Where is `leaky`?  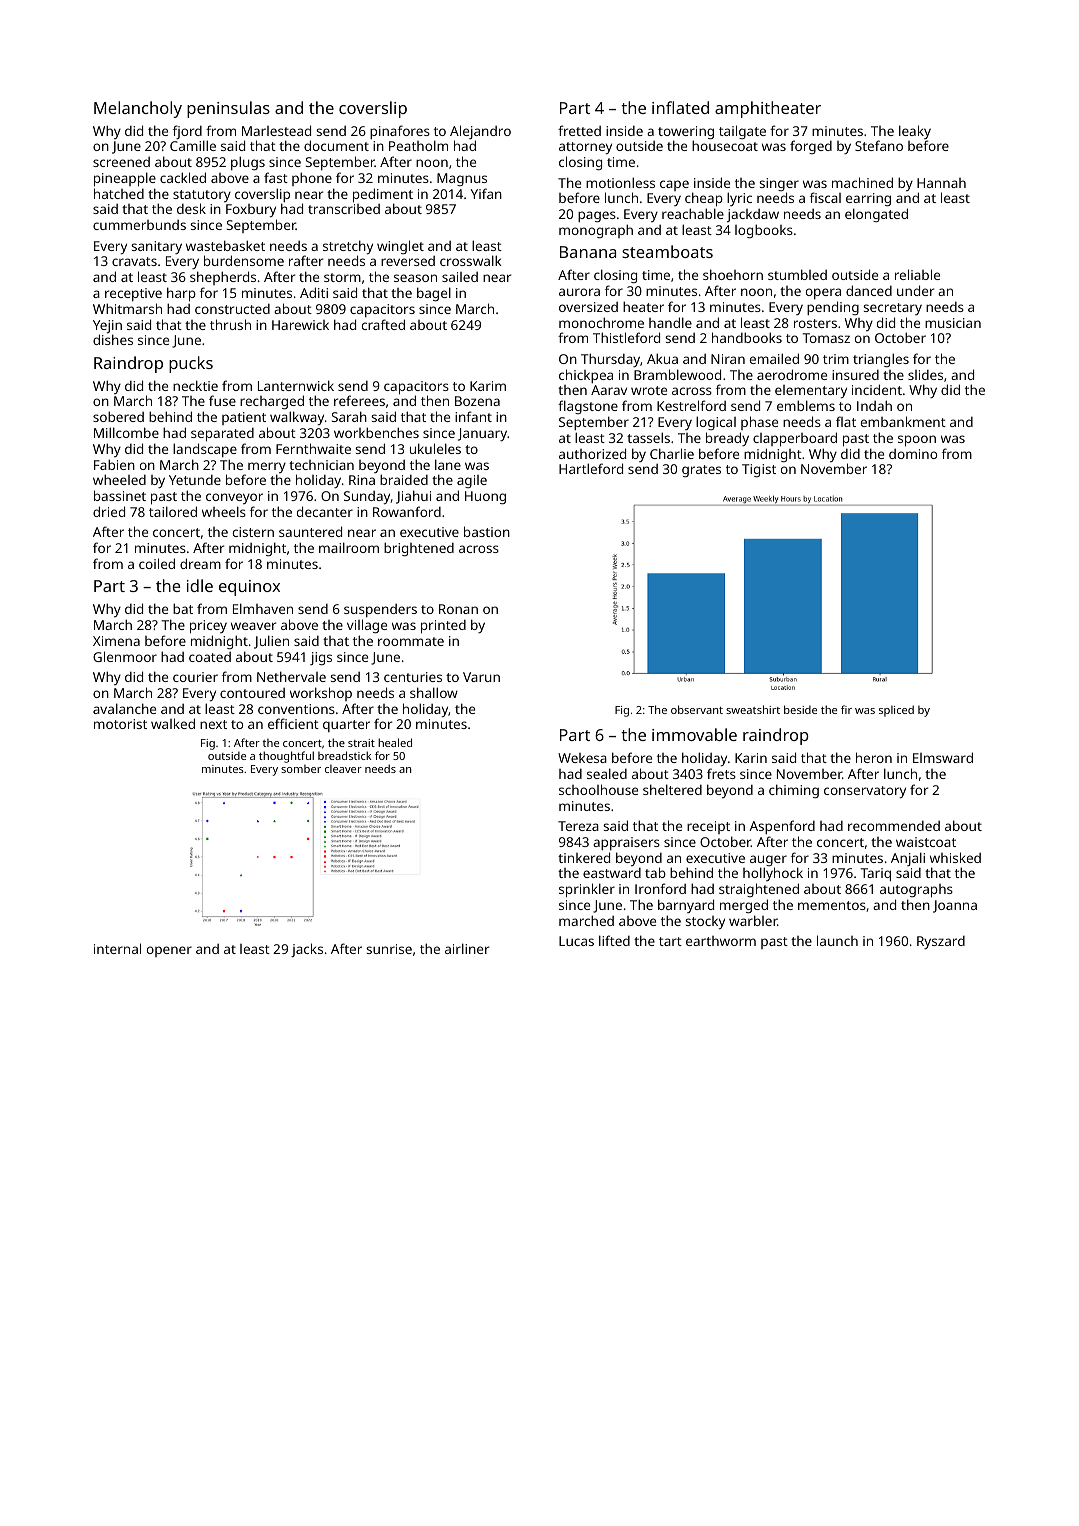 leaky is located at coordinates (915, 132).
